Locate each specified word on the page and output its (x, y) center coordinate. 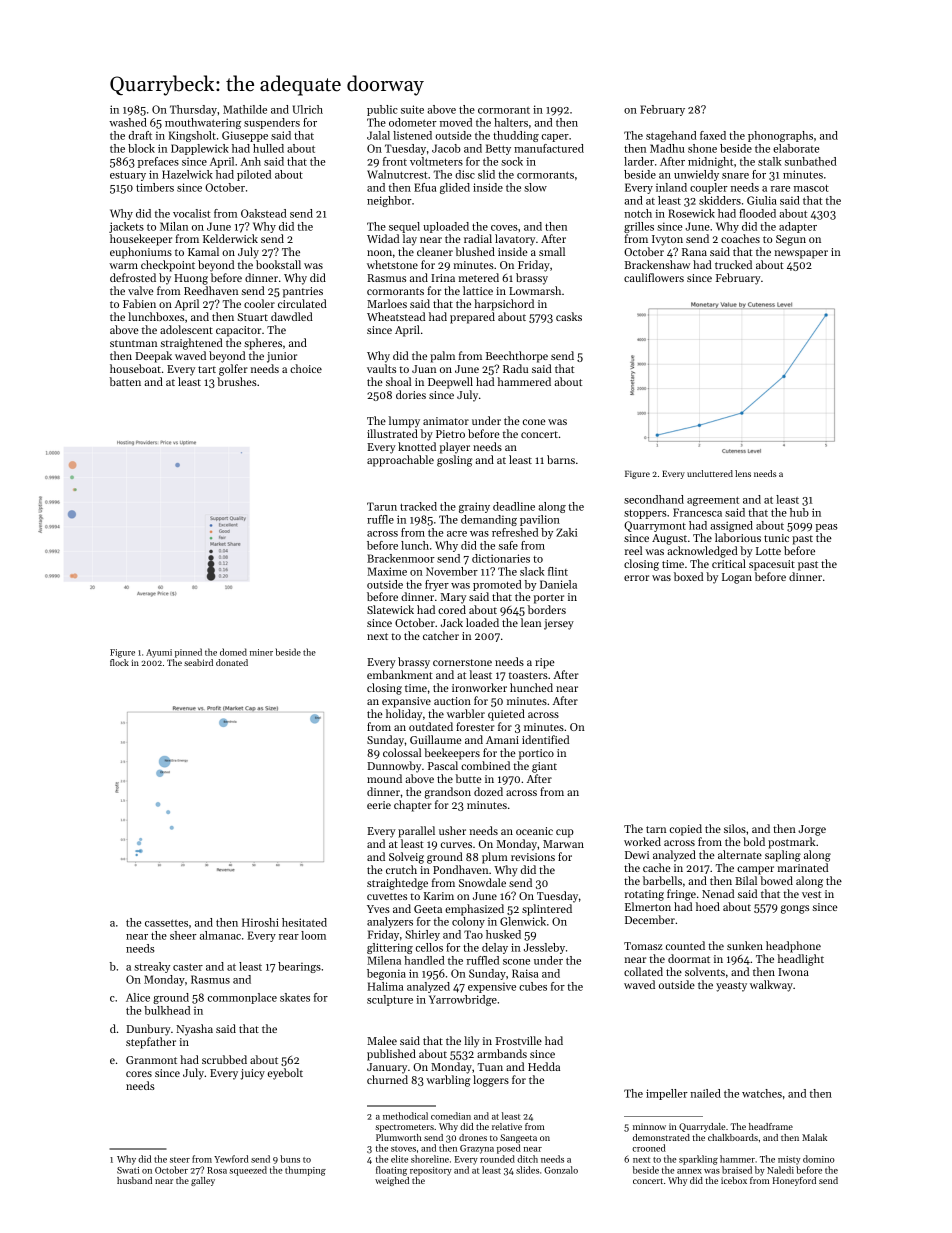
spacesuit (772, 565)
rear (289, 937)
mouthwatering (203, 123)
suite (412, 109)
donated (232, 662)
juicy (252, 1074)
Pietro (450, 434)
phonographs (780, 136)
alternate (740, 854)
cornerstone (462, 662)
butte (469, 778)
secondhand (654, 499)
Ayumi (159, 653)
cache (657, 867)
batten (125, 381)
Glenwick (523, 921)
